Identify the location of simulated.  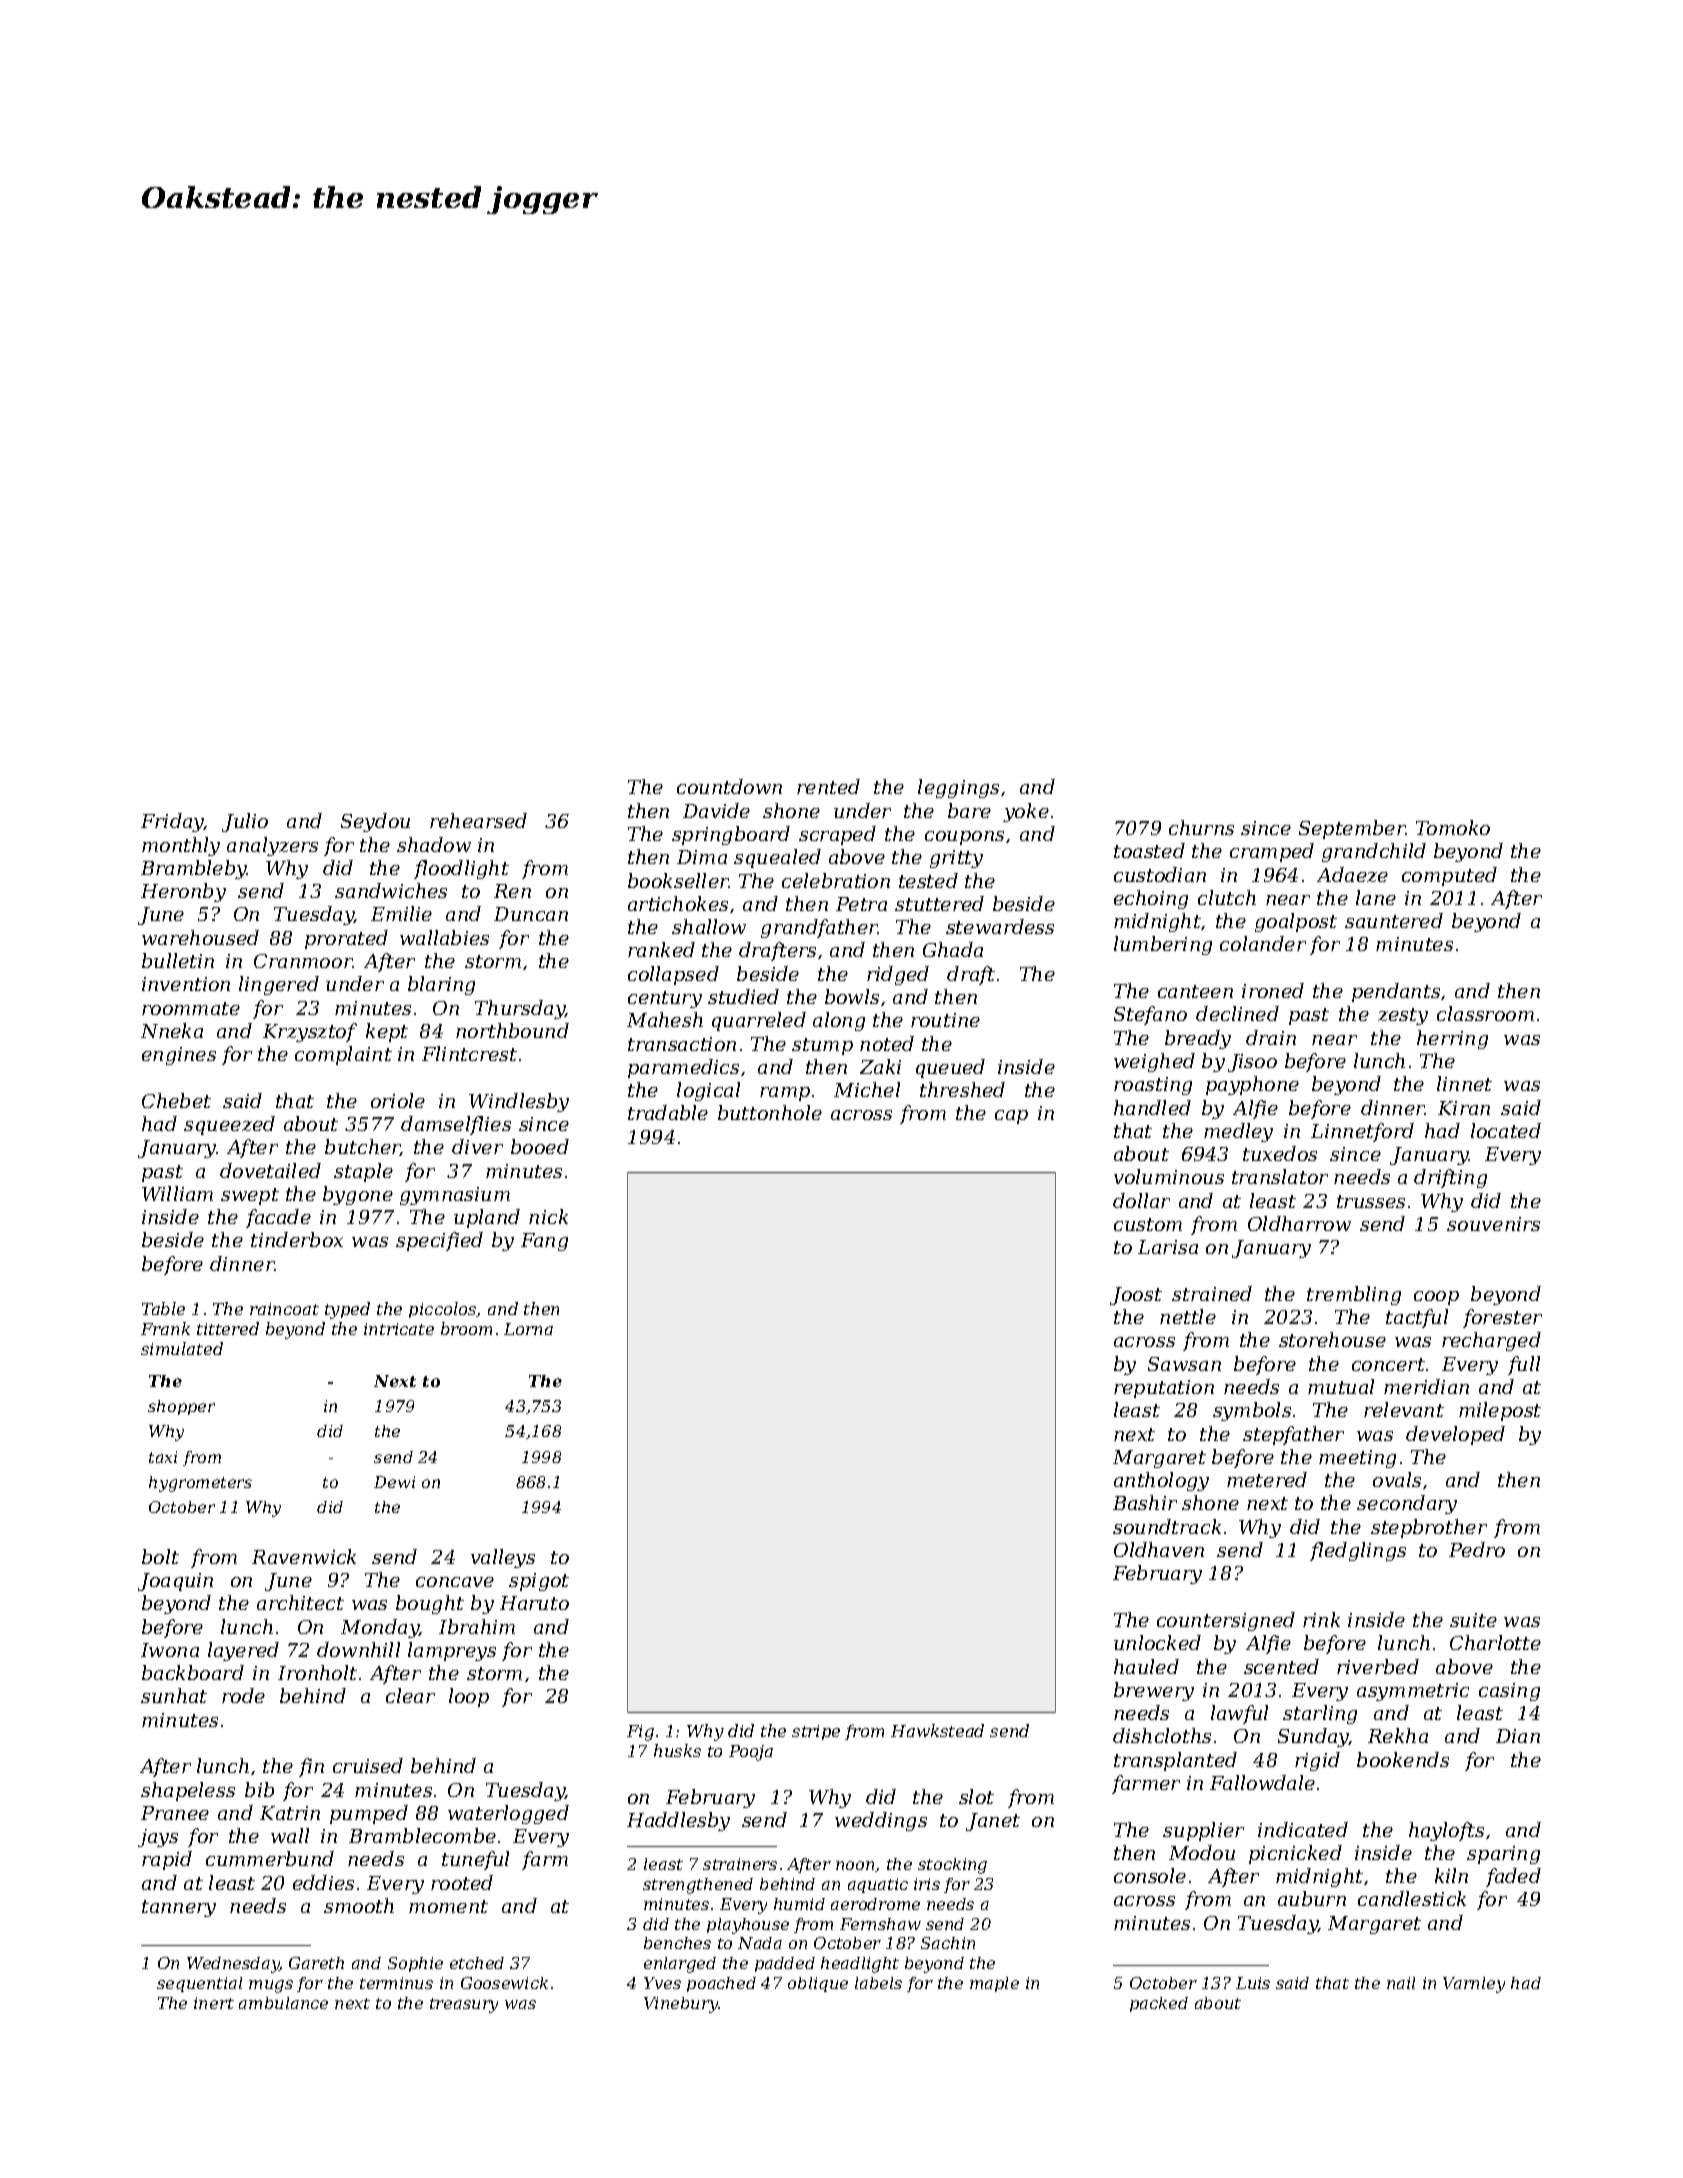
(182, 1348).
